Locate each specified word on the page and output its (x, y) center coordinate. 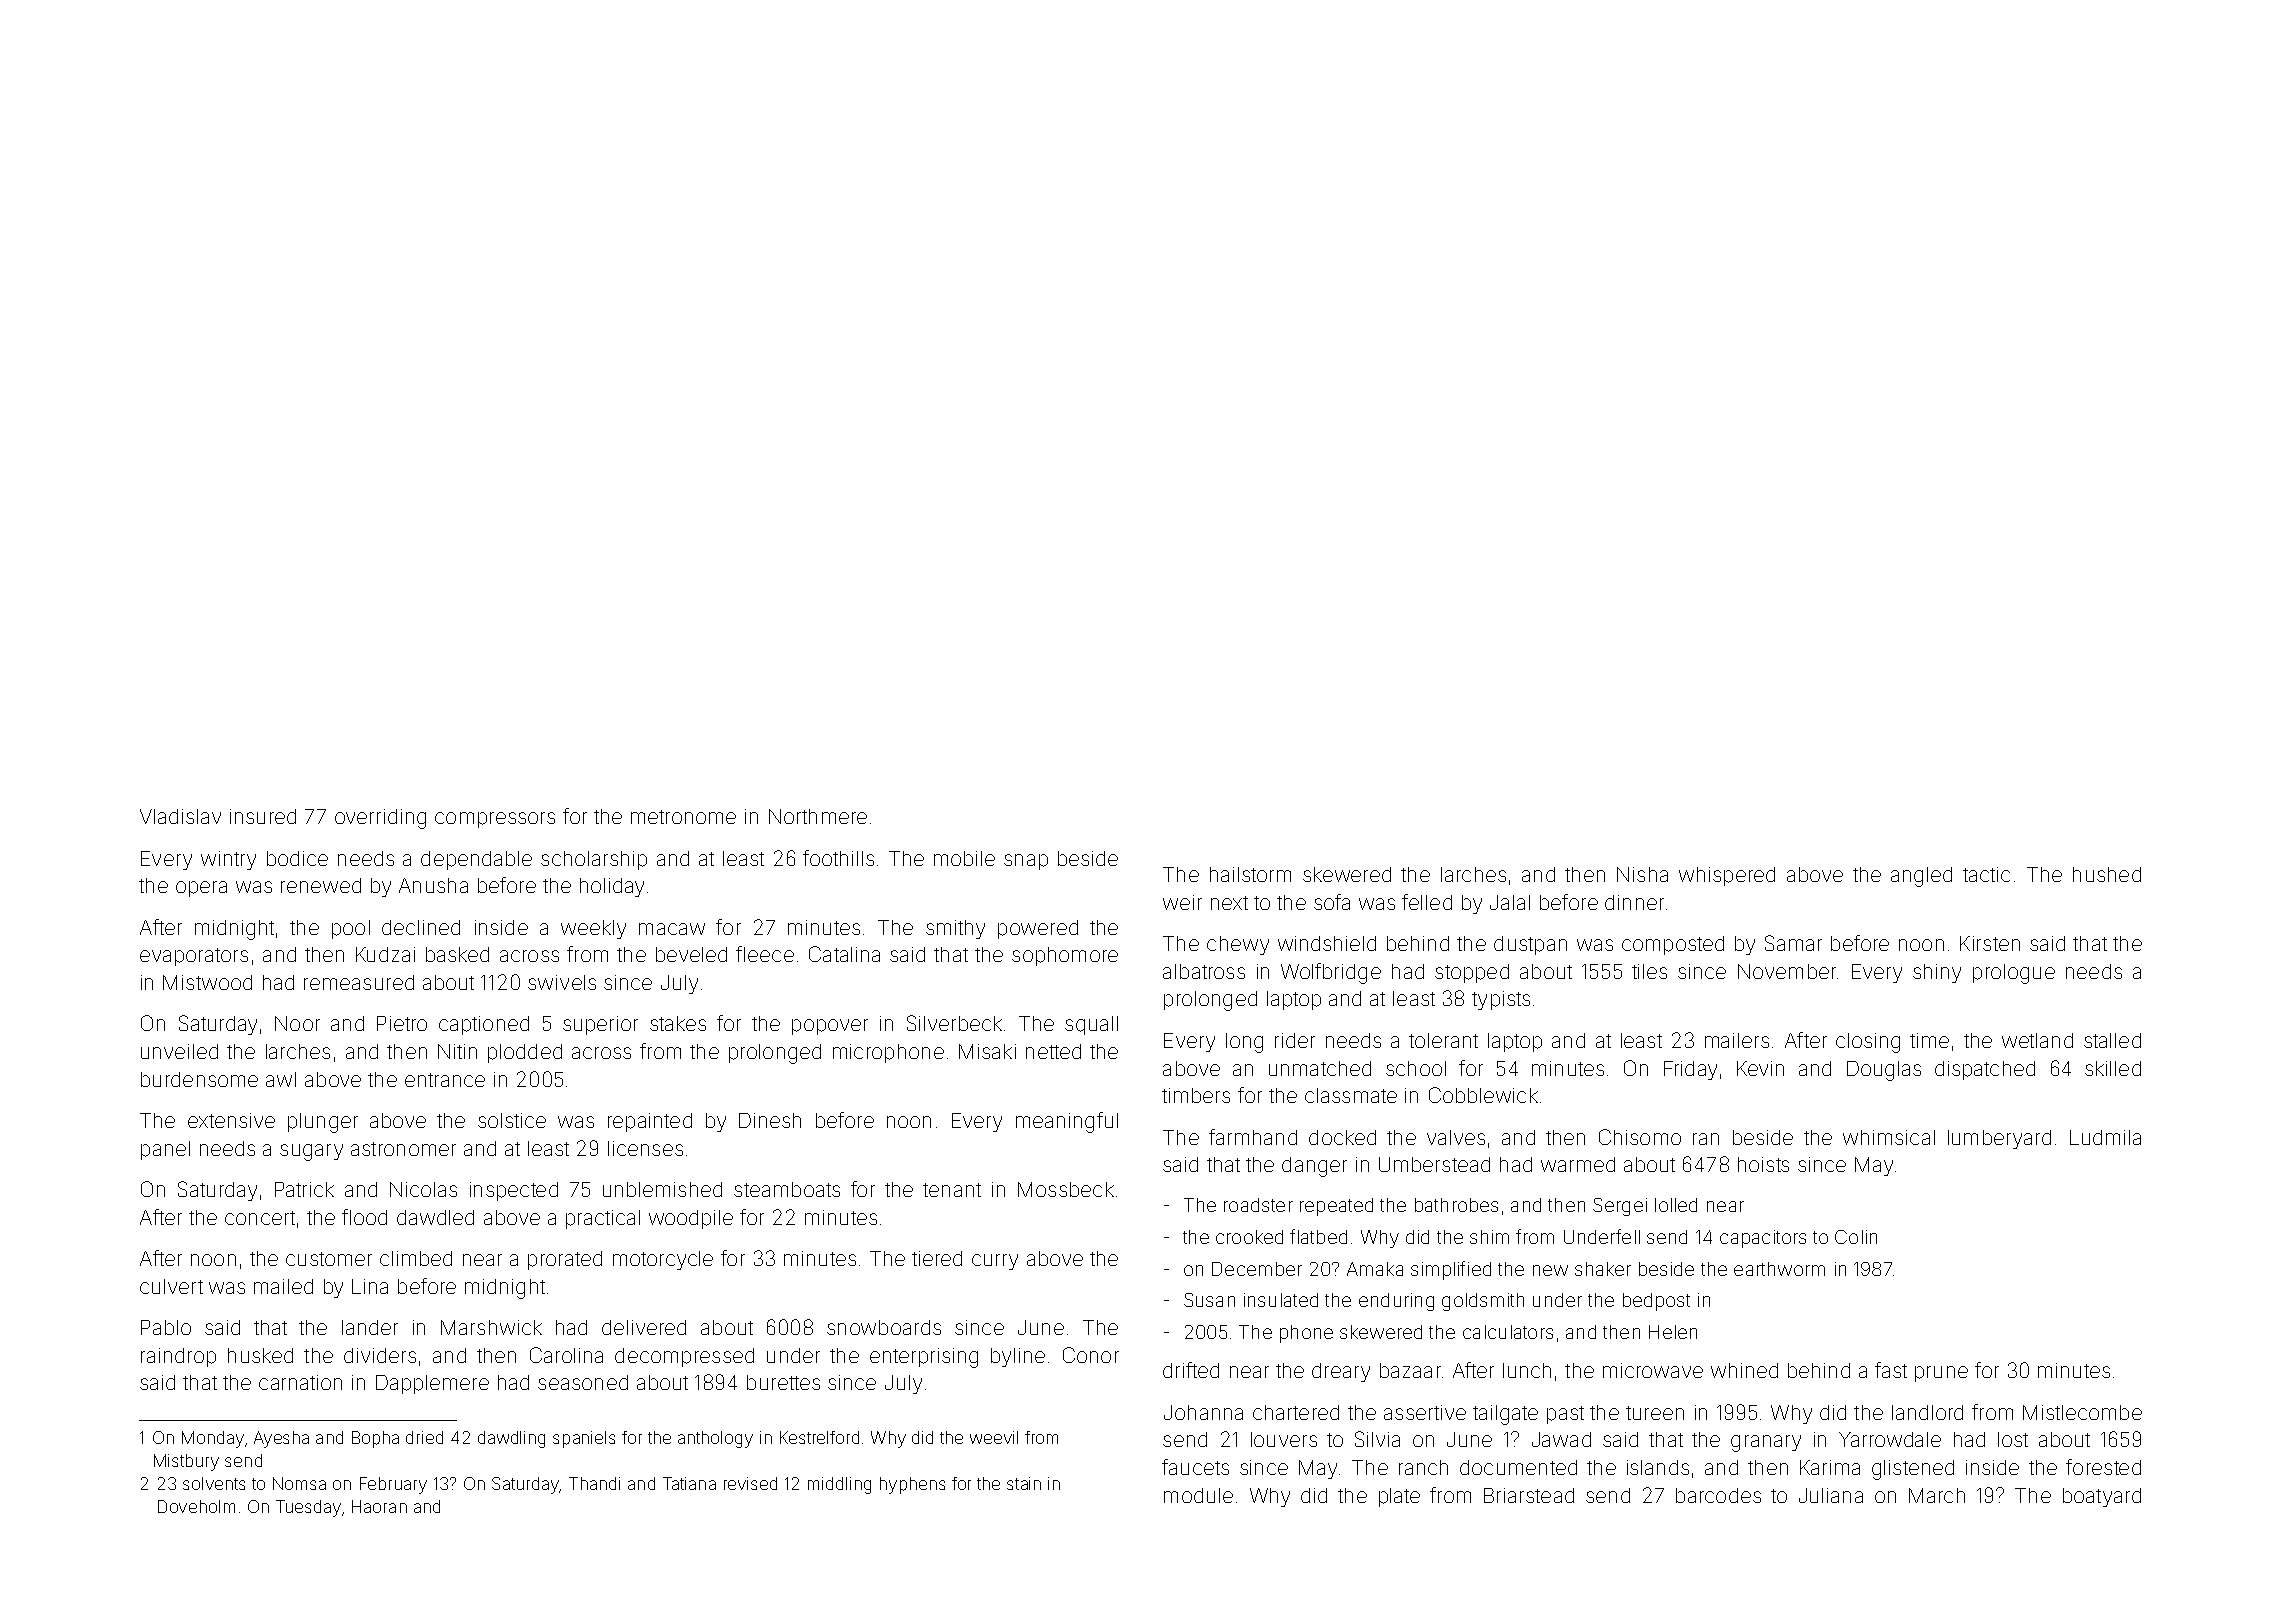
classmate (1351, 1095)
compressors (495, 820)
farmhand (1253, 1137)
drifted (1191, 1370)
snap (1026, 862)
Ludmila (2105, 1137)
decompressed (684, 1357)
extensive (231, 1120)
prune (1941, 1374)
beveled (691, 954)
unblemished (662, 1189)
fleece (765, 954)
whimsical (1889, 1137)
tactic (1986, 874)
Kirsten (1990, 943)
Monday (213, 1439)
